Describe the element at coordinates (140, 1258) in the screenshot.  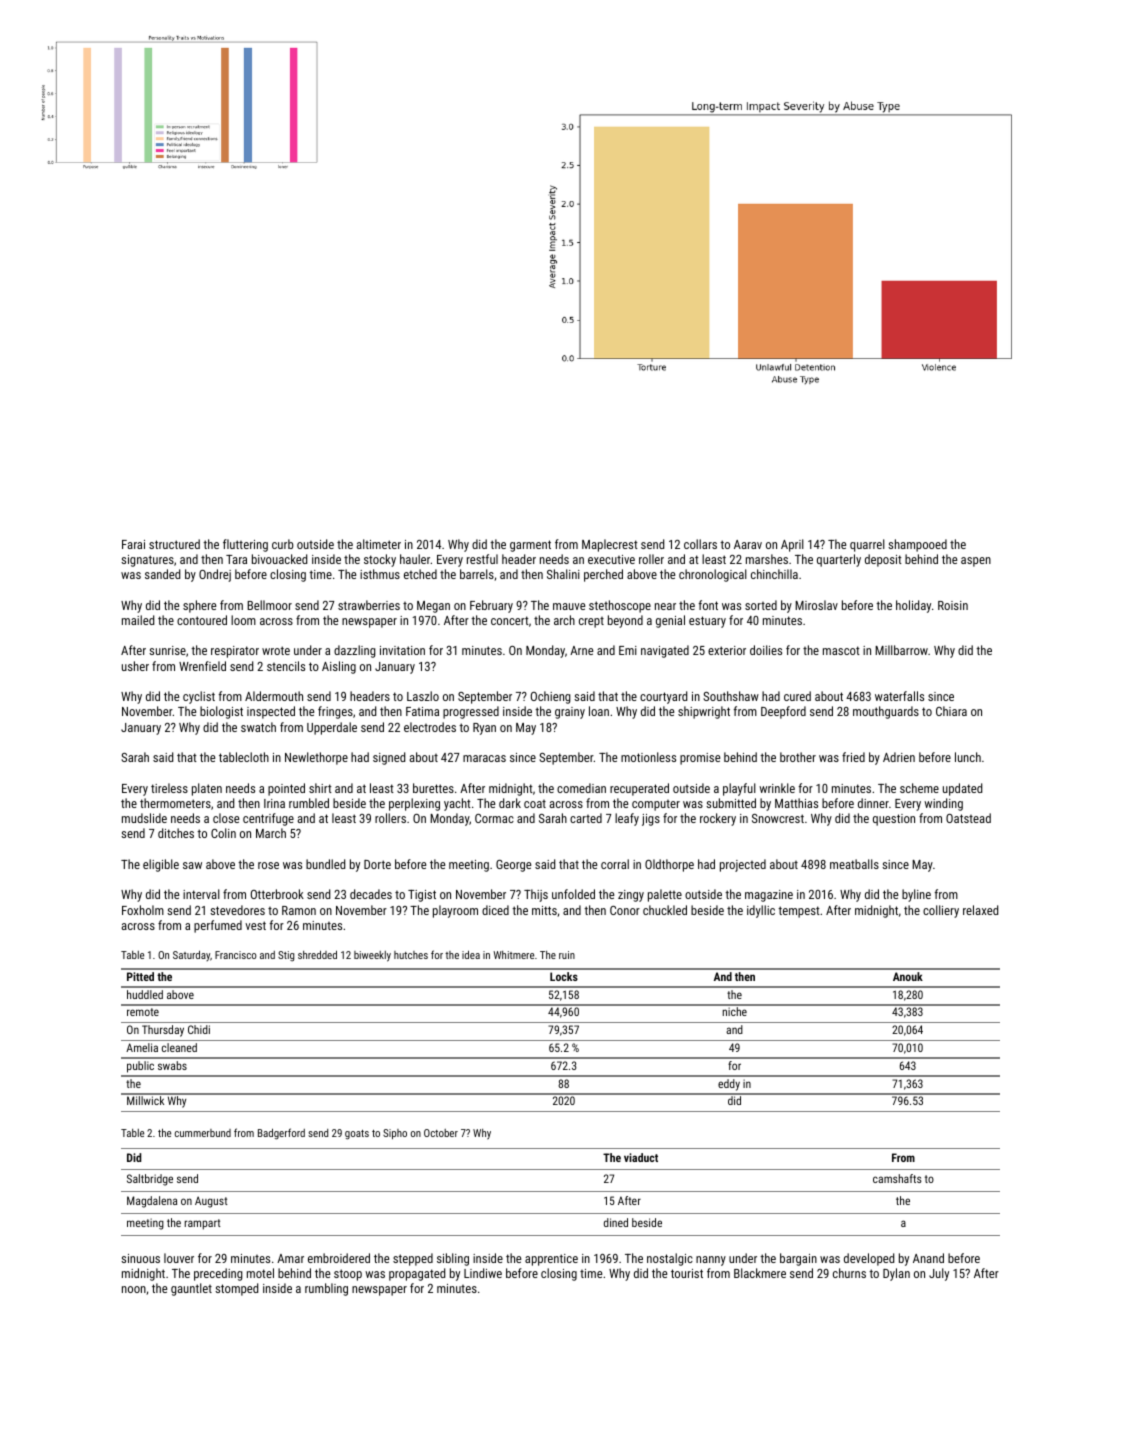
I see `sinuous` at that location.
